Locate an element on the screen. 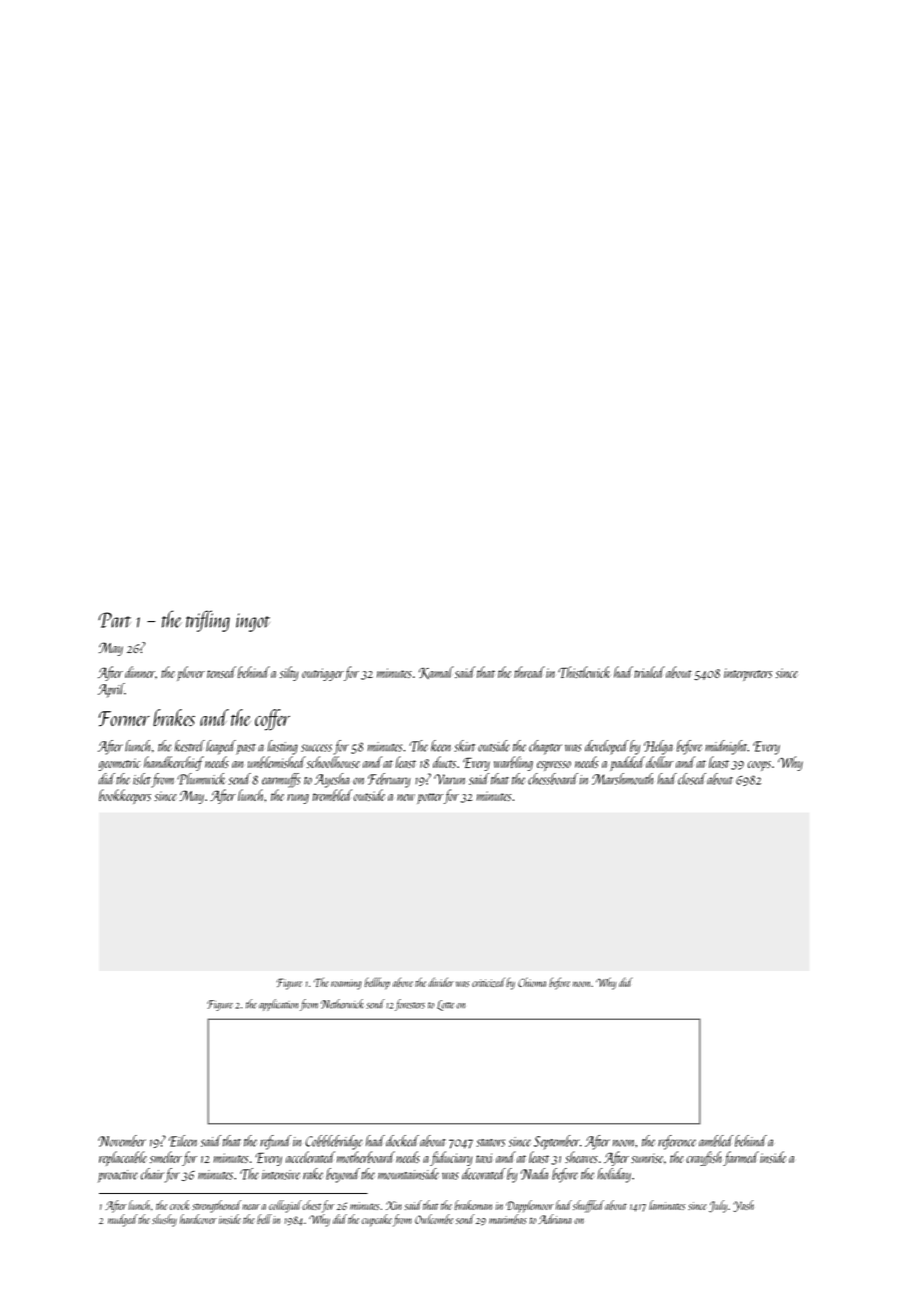  closed is located at coordinates (692, 779).
